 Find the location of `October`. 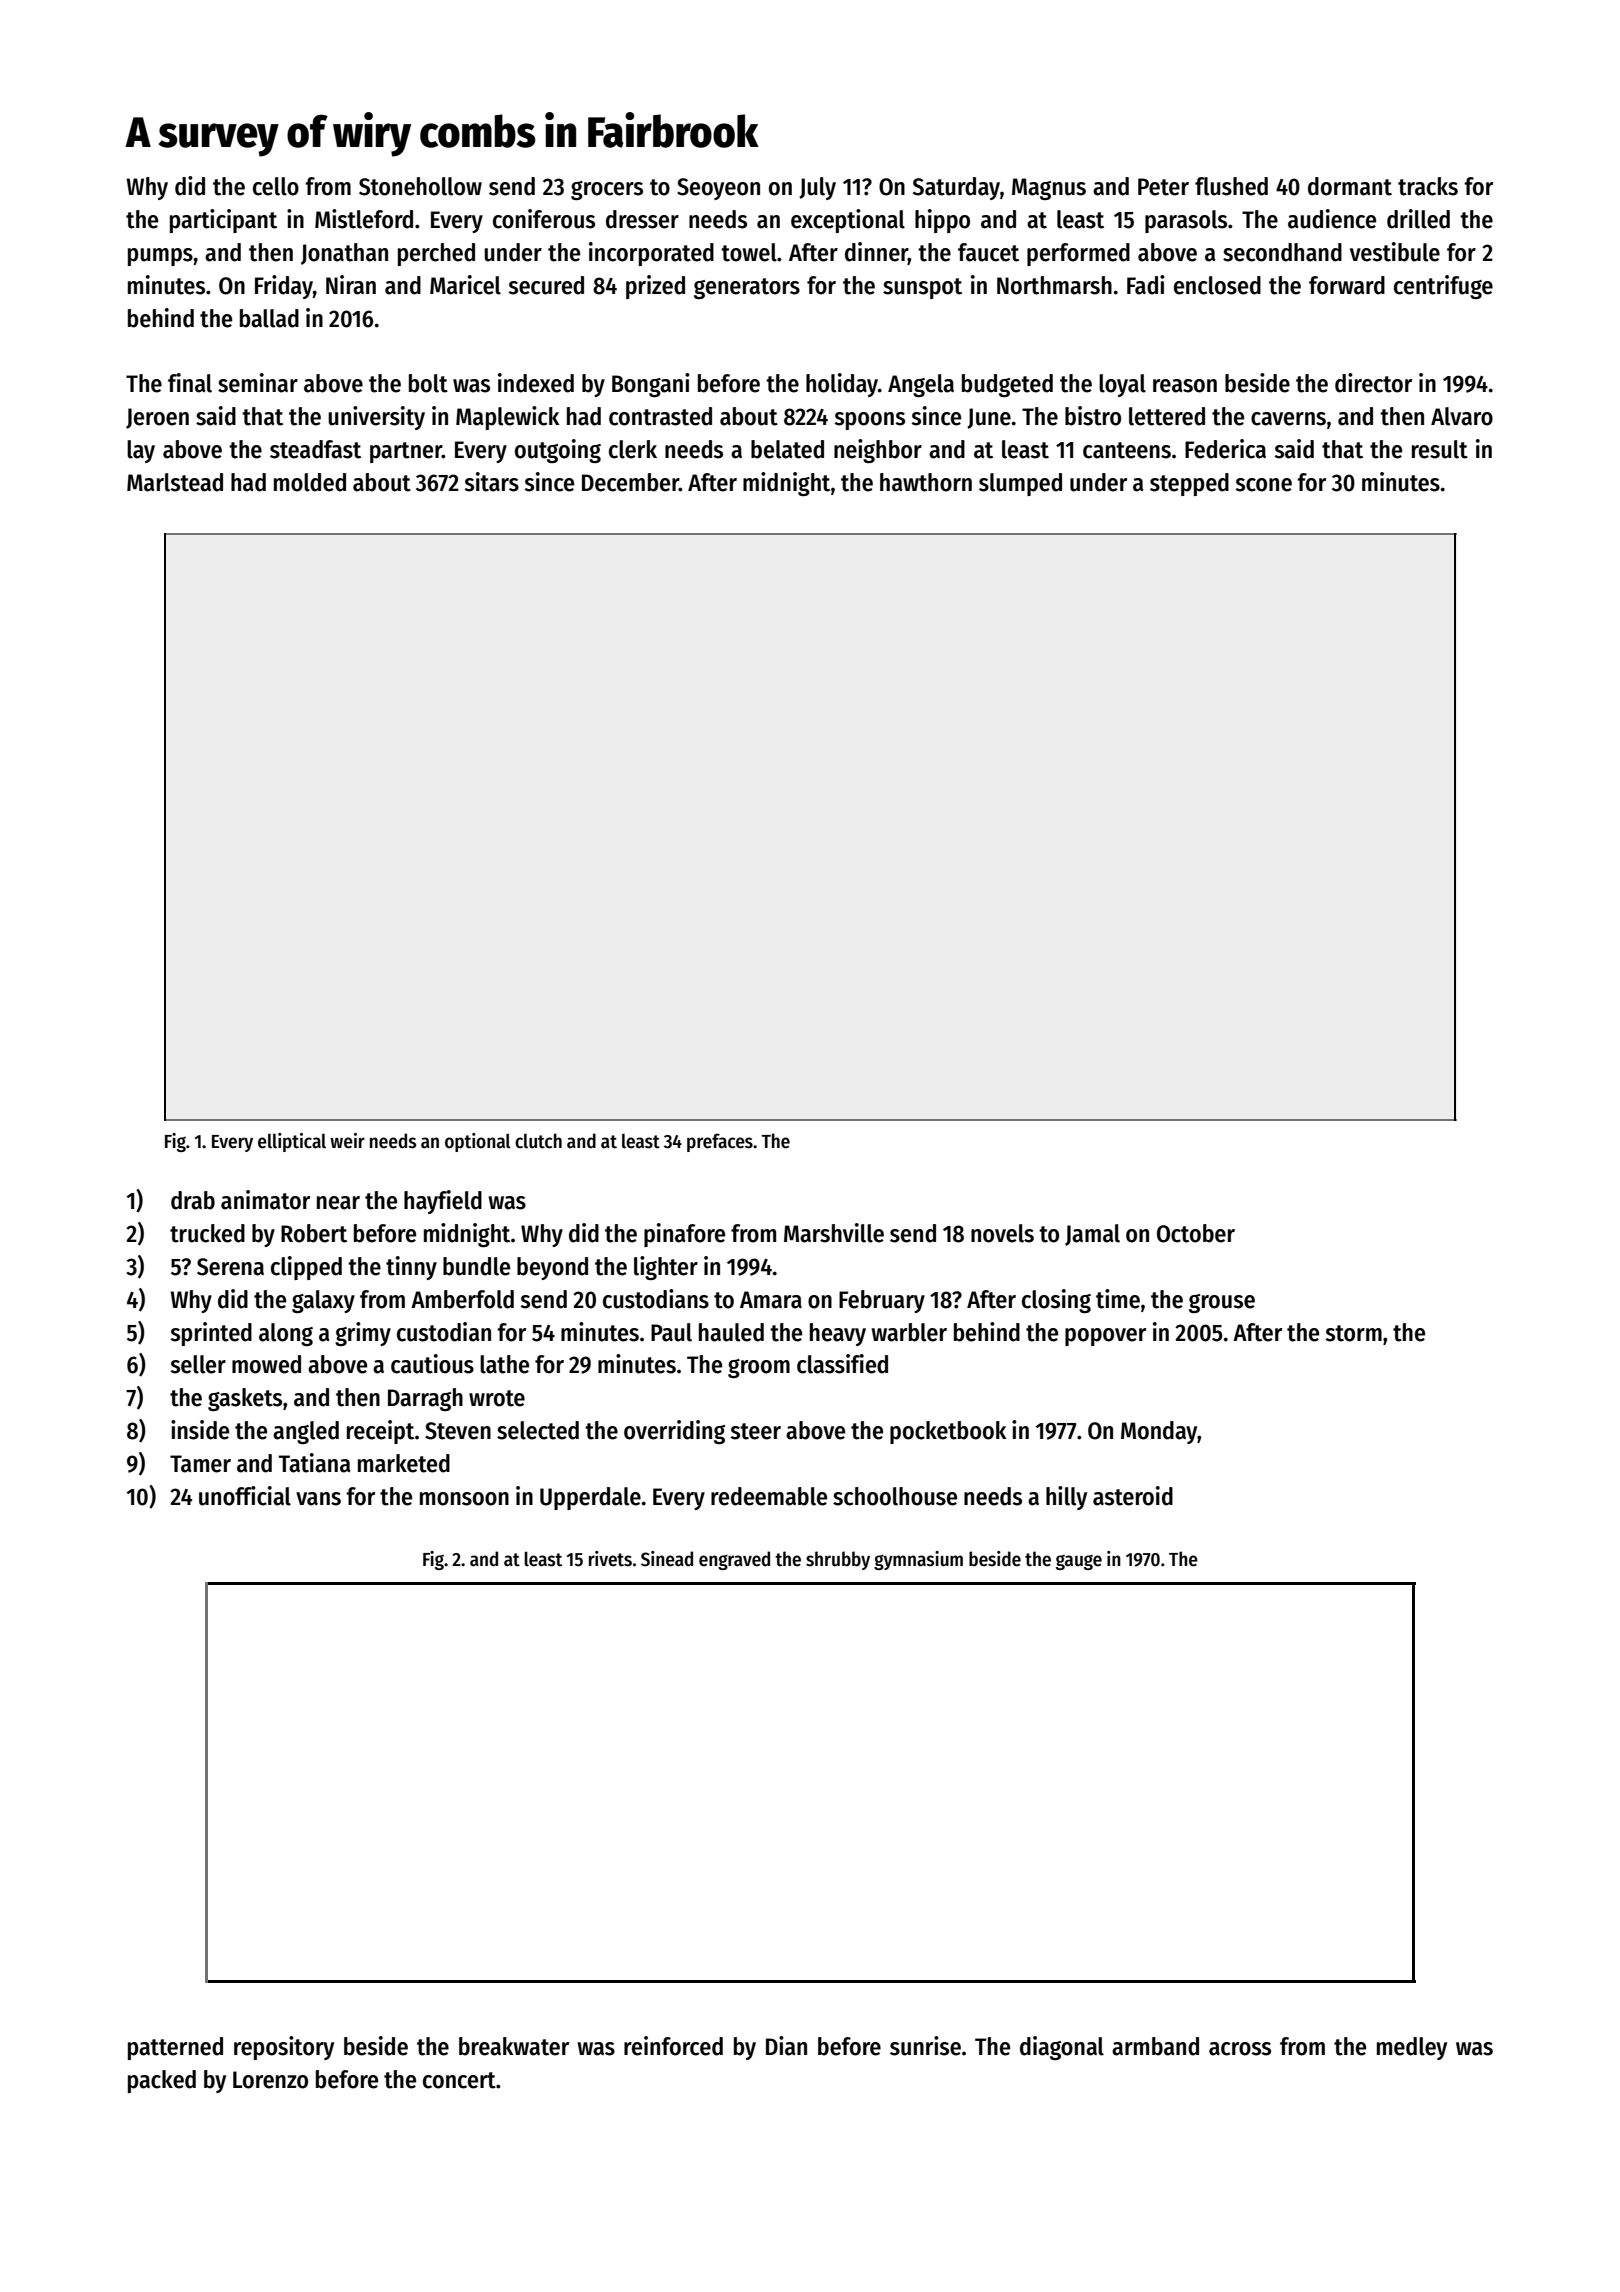

October is located at coordinates (1196, 1233).
